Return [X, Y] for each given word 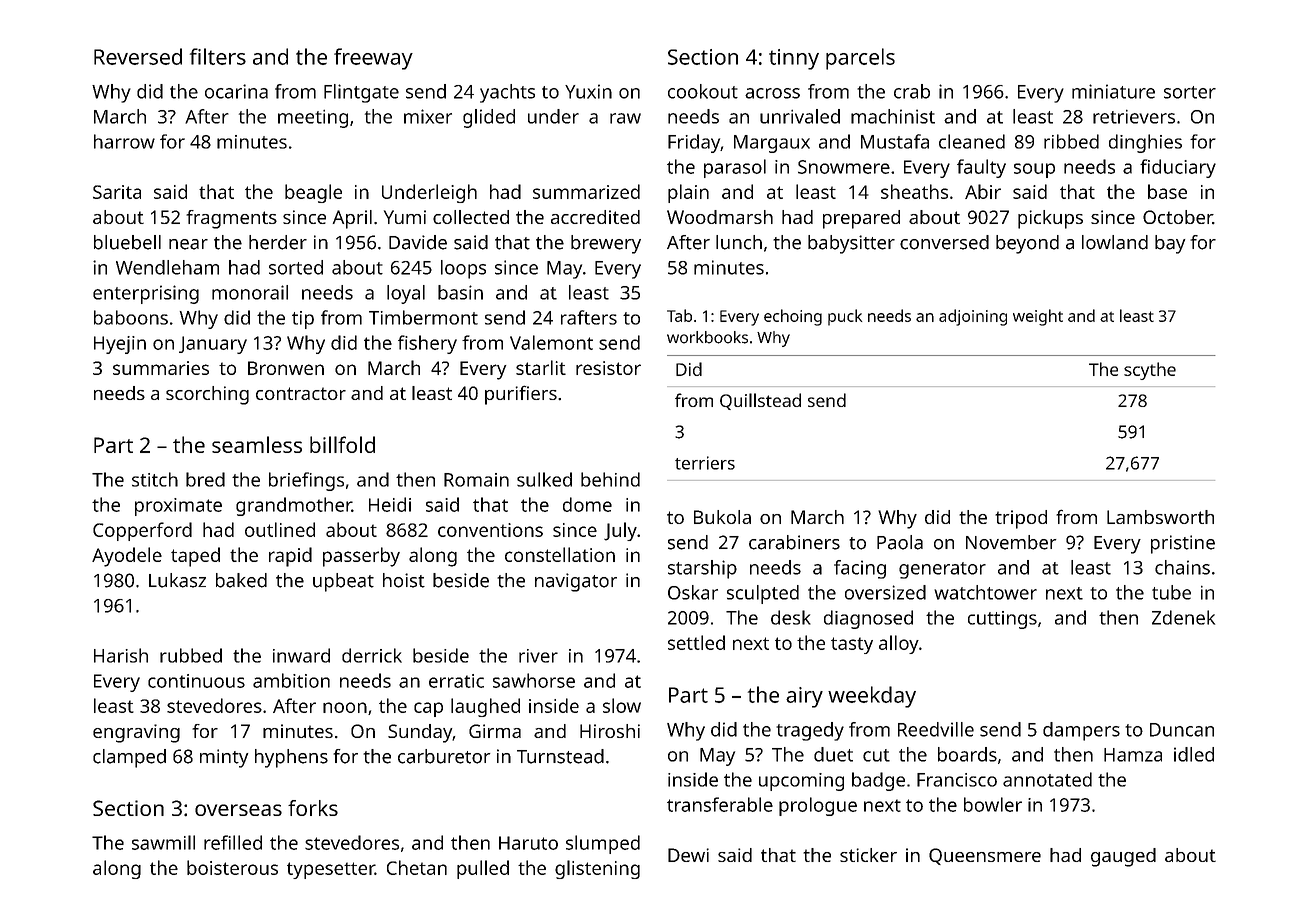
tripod [1021, 519]
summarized [586, 191]
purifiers [521, 395]
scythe [1150, 371]
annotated [1047, 779]
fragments [231, 219]
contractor [301, 393]
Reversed [138, 56]
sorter [1190, 92]
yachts [507, 93]
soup [1034, 170]
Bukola [722, 517]
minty [224, 758]
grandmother [294, 506]
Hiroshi [610, 731]
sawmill [163, 842]
